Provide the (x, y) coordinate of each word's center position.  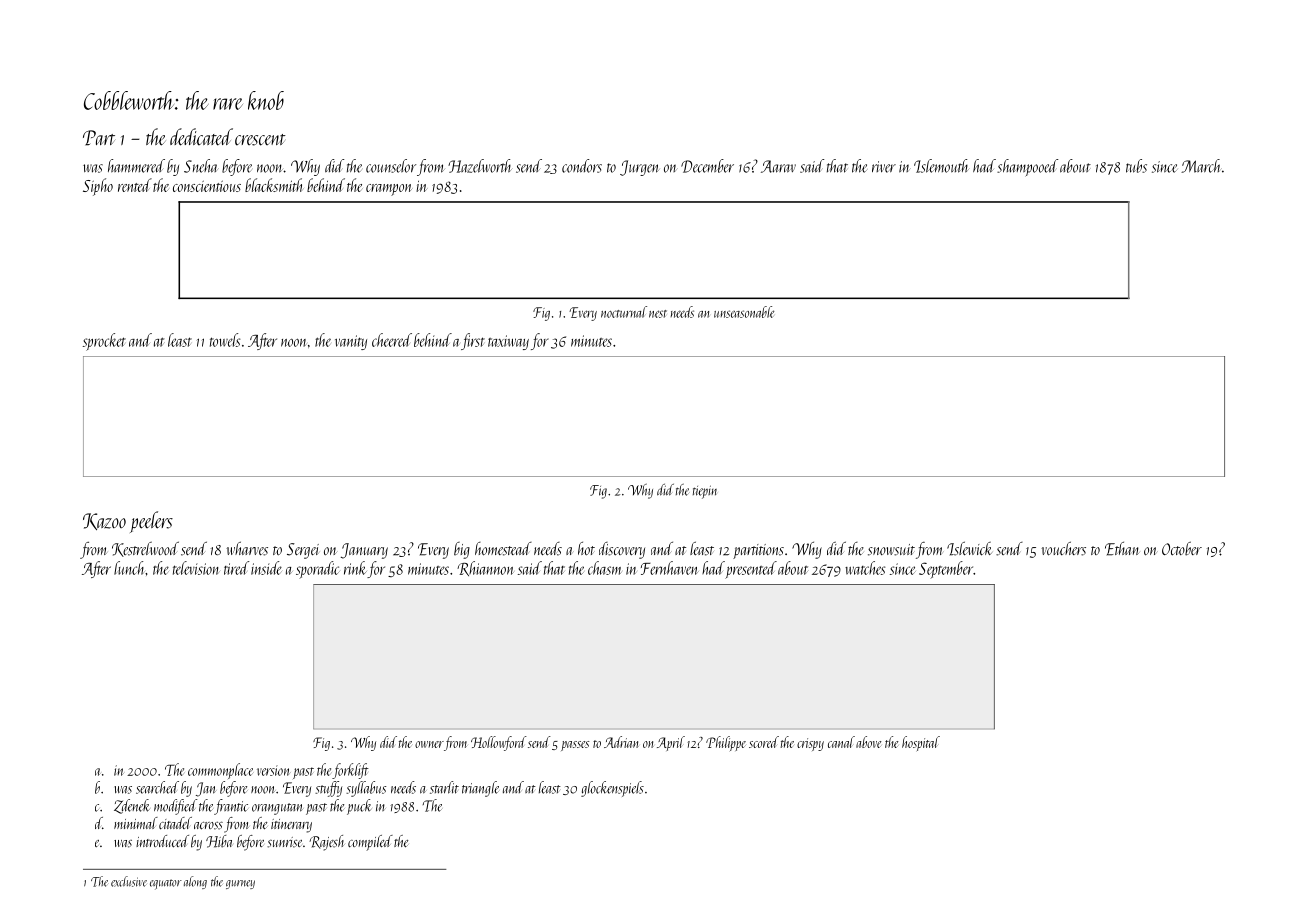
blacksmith (273, 185)
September (946, 570)
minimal (136, 823)
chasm (604, 568)
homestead (503, 549)
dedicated (201, 137)
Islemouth (941, 166)
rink (355, 568)
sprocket (104, 342)
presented (751, 570)
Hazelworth (480, 166)
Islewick (969, 548)
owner (429, 744)
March (1200, 166)
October (1182, 548)
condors (582, 166)
